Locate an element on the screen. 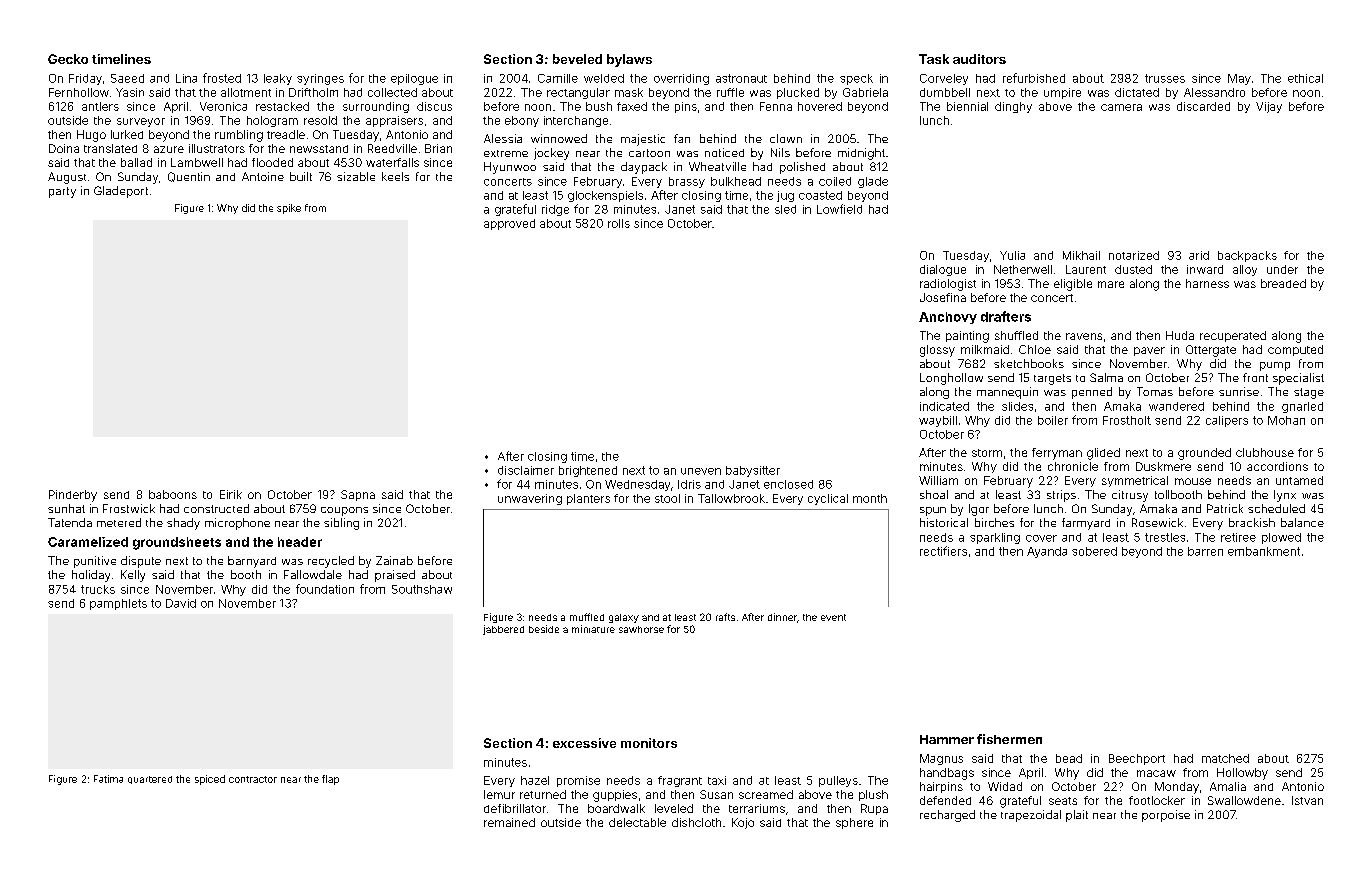 Image resolution: width=1372 pixels, height=887 pixels. punitive is located at coordinates (95, 562).
